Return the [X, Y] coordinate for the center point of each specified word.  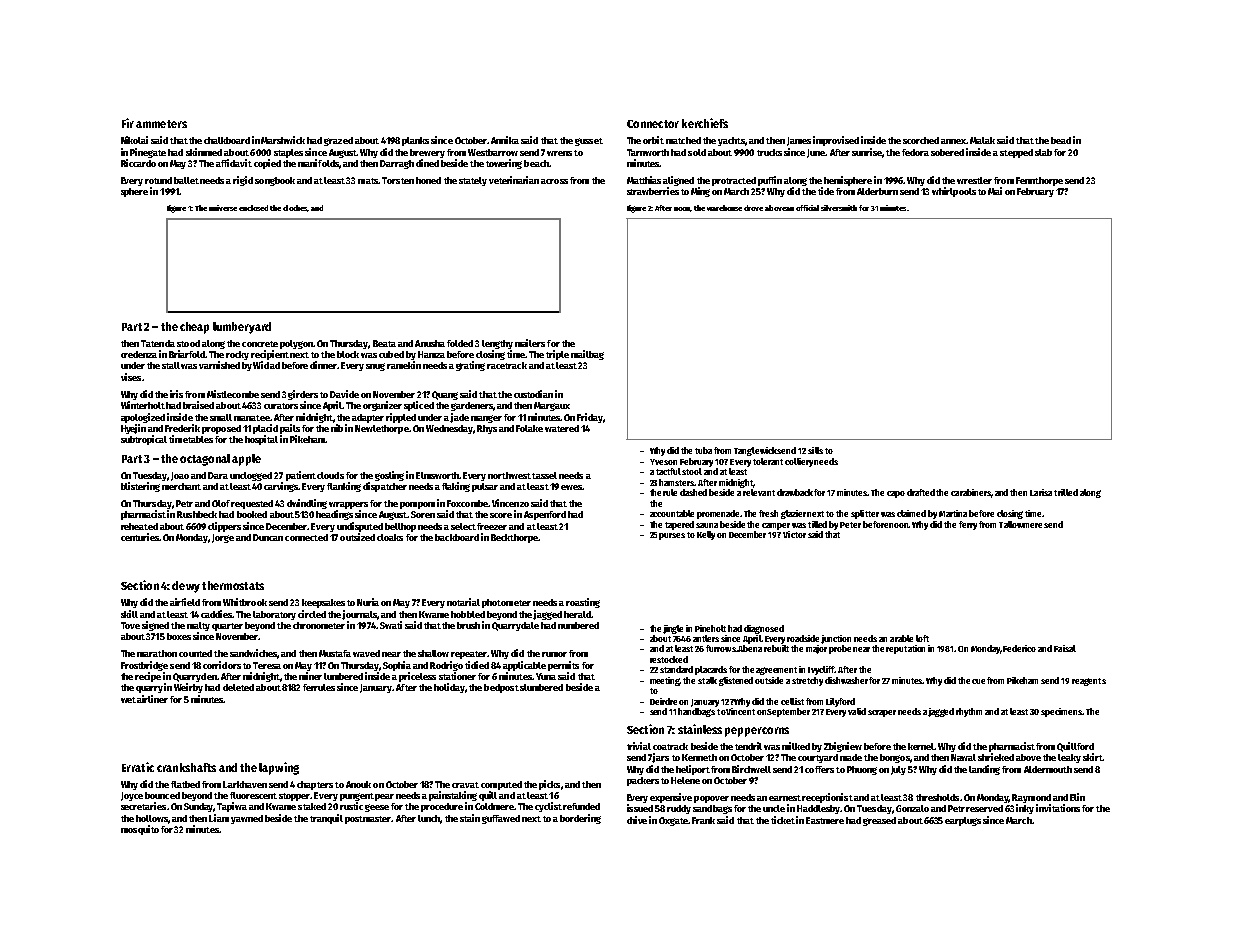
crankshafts [186, 767]
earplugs [963, 821]
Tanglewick [756, 451]
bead [1061, 140]
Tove [130, 625]
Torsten [398, 180]
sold [697, 152]
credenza [139, 354]
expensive [671, 798]
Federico [1020, 648]
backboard [457, 537]
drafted [921, 492]
